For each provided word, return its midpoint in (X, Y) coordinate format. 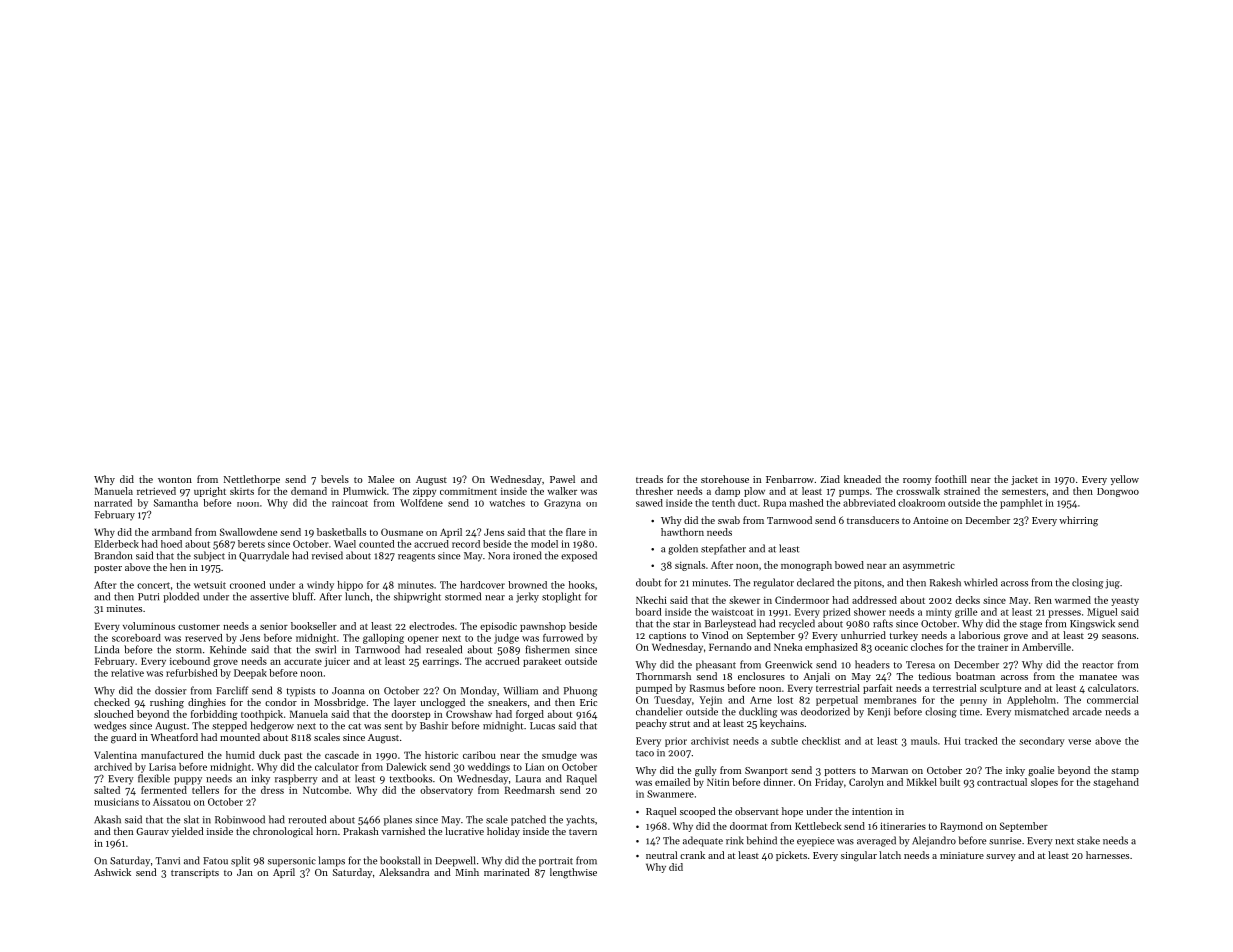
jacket (1024, 480)
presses (1064, 614)
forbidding (214, 715)
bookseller (314, 626)
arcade (1087, 711)
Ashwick (112, 872)
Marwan (890, 770)
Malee (381, 479)
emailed (672, 782)
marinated (507, 872)
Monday (479, 691)
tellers (205, 790)
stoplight (561, 597)
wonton (175, 480)
